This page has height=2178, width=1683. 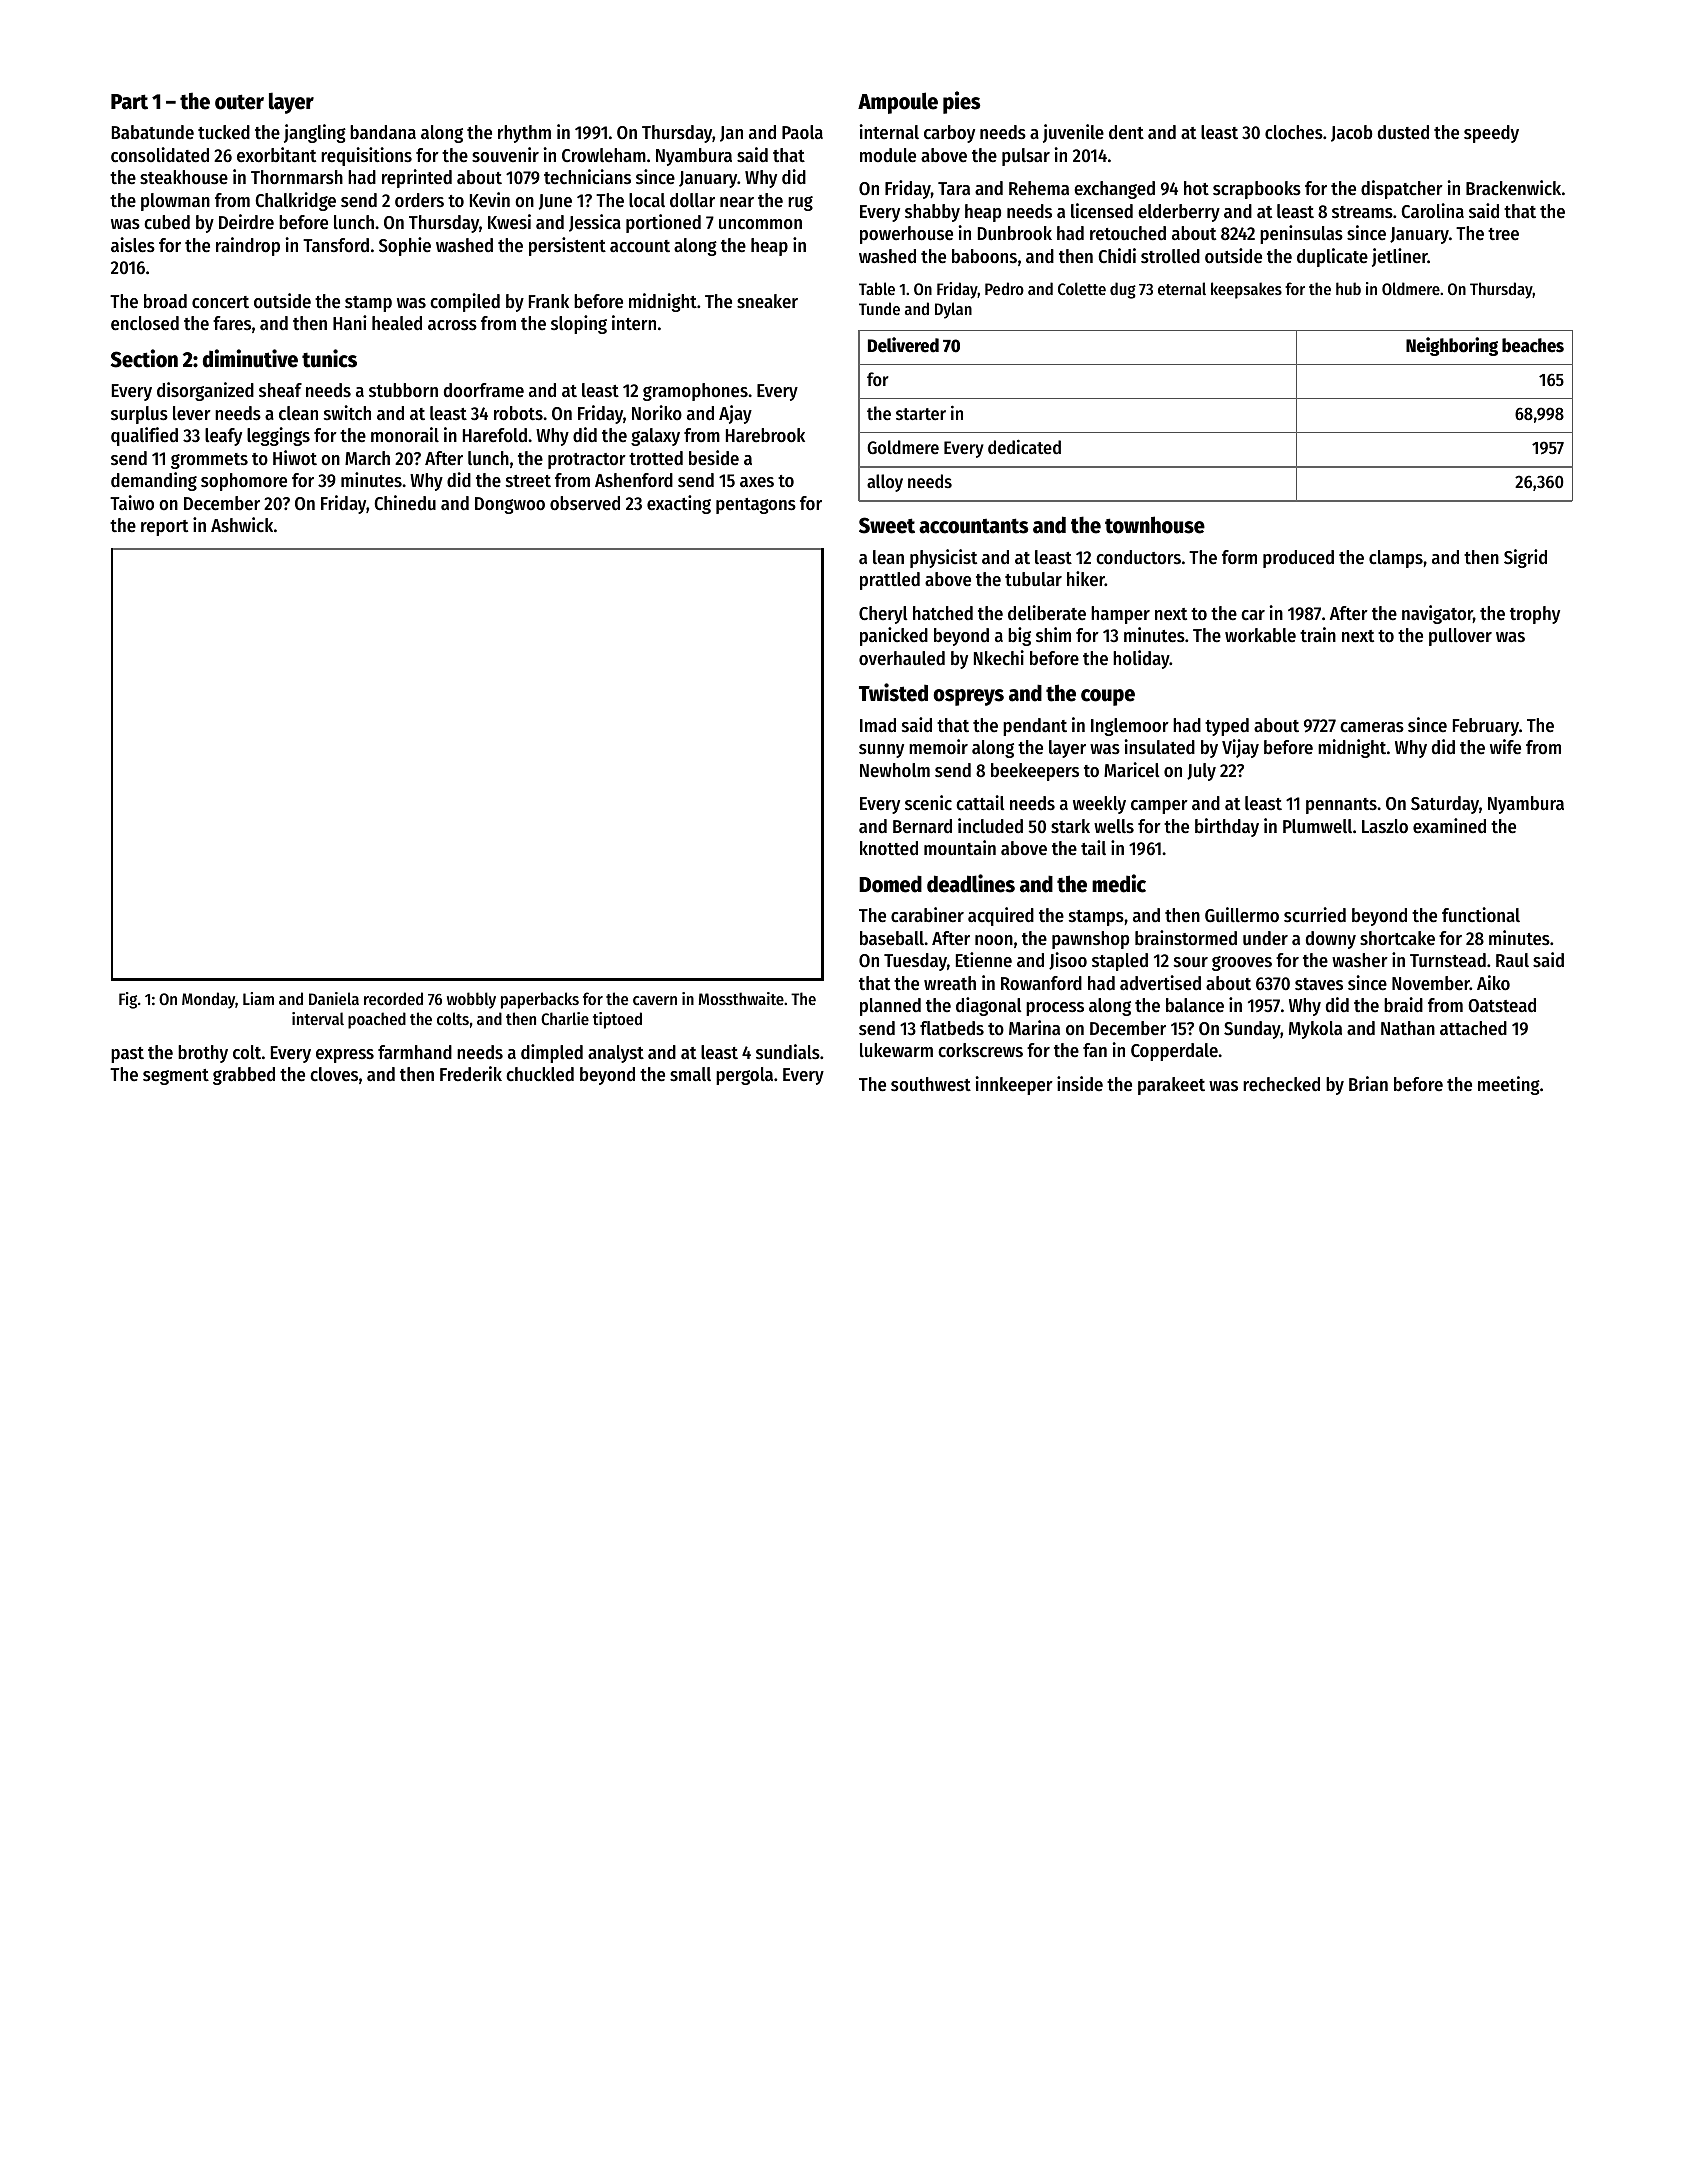 What do you see at coordinates (417, 178) in the page?
I see `reprinted` at bounding box center [417, 178].
